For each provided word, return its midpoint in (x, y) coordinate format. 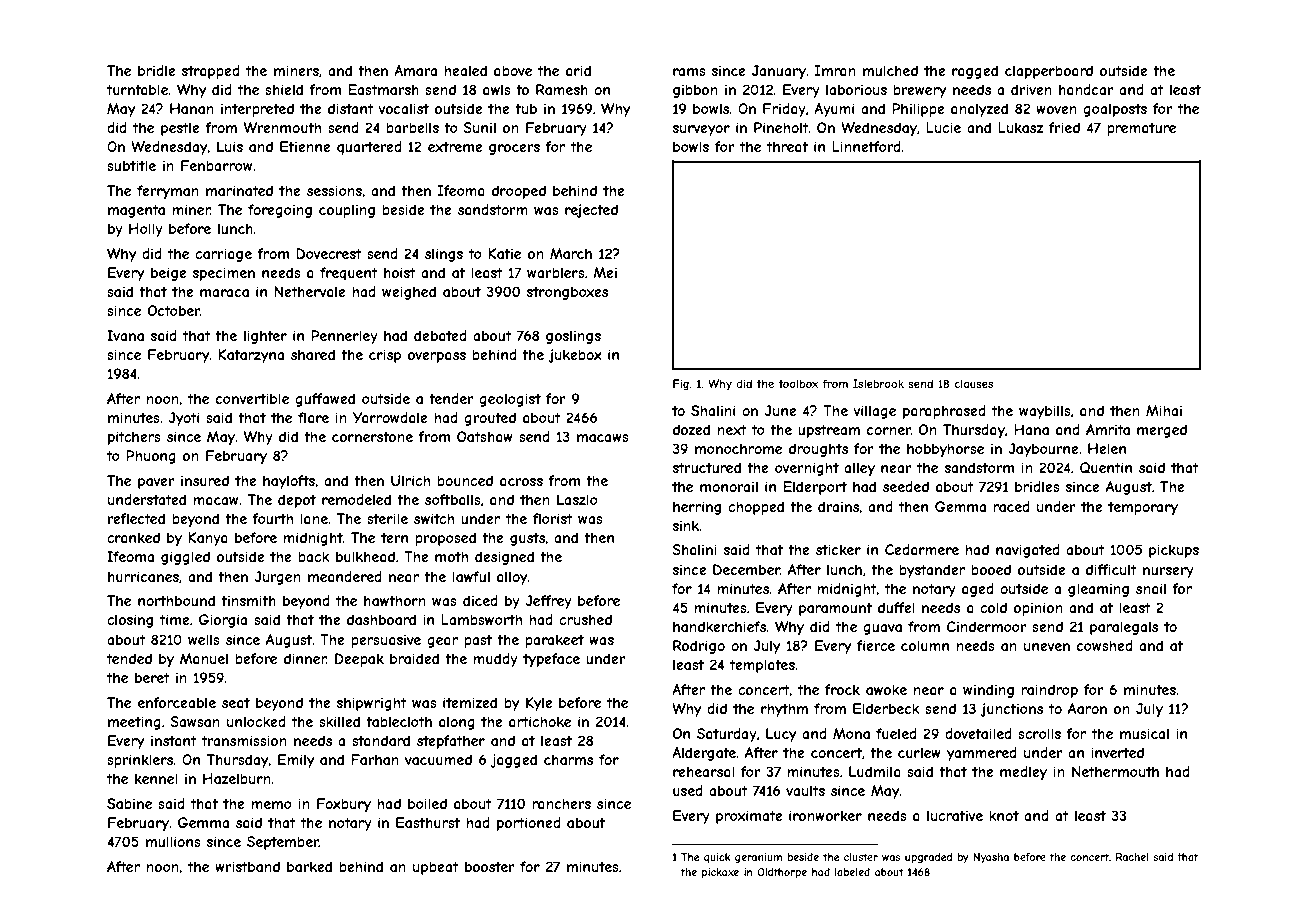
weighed (409, 293)
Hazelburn (237, 778)
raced (1011, 506)
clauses (974, 383)
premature (1141, 129)
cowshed (1105, 645)
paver (156, 483)
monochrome (738, 448)
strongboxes (567, 293)
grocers (514, 149)
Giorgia (223, 621)
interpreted (257, 110)
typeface (551, 660)
